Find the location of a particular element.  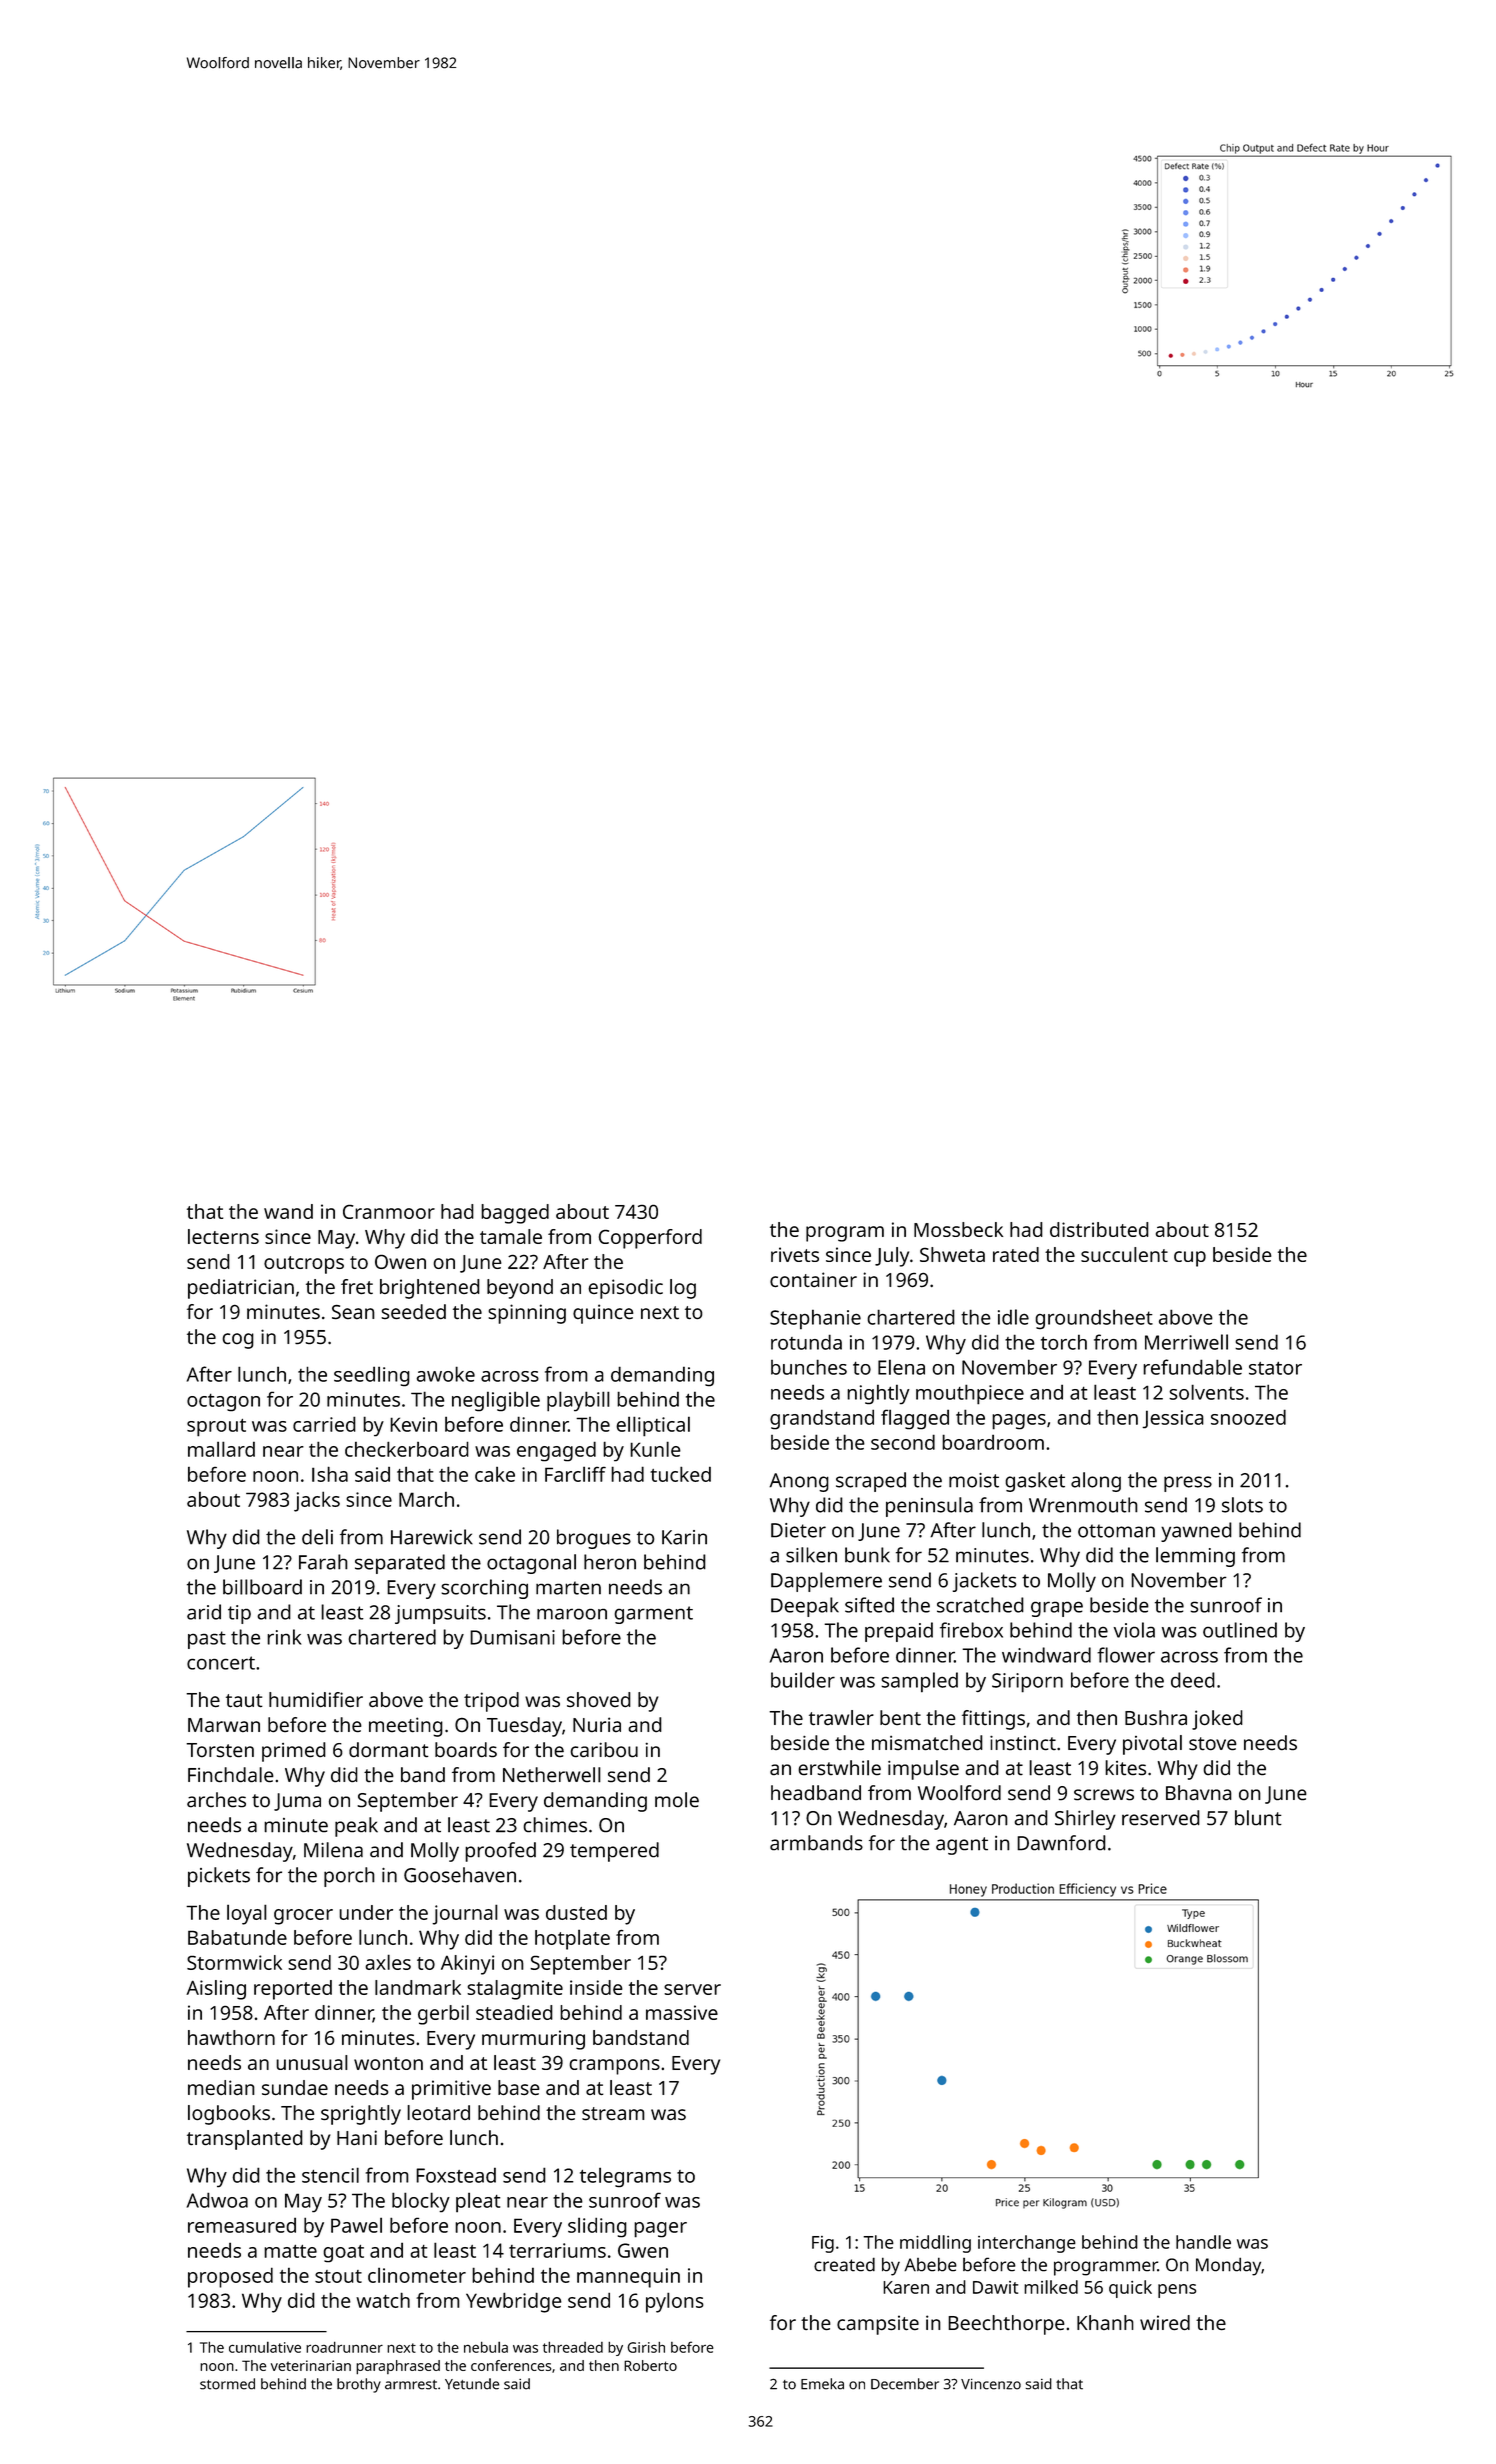

primed is located at coordinates (294, 1752).
